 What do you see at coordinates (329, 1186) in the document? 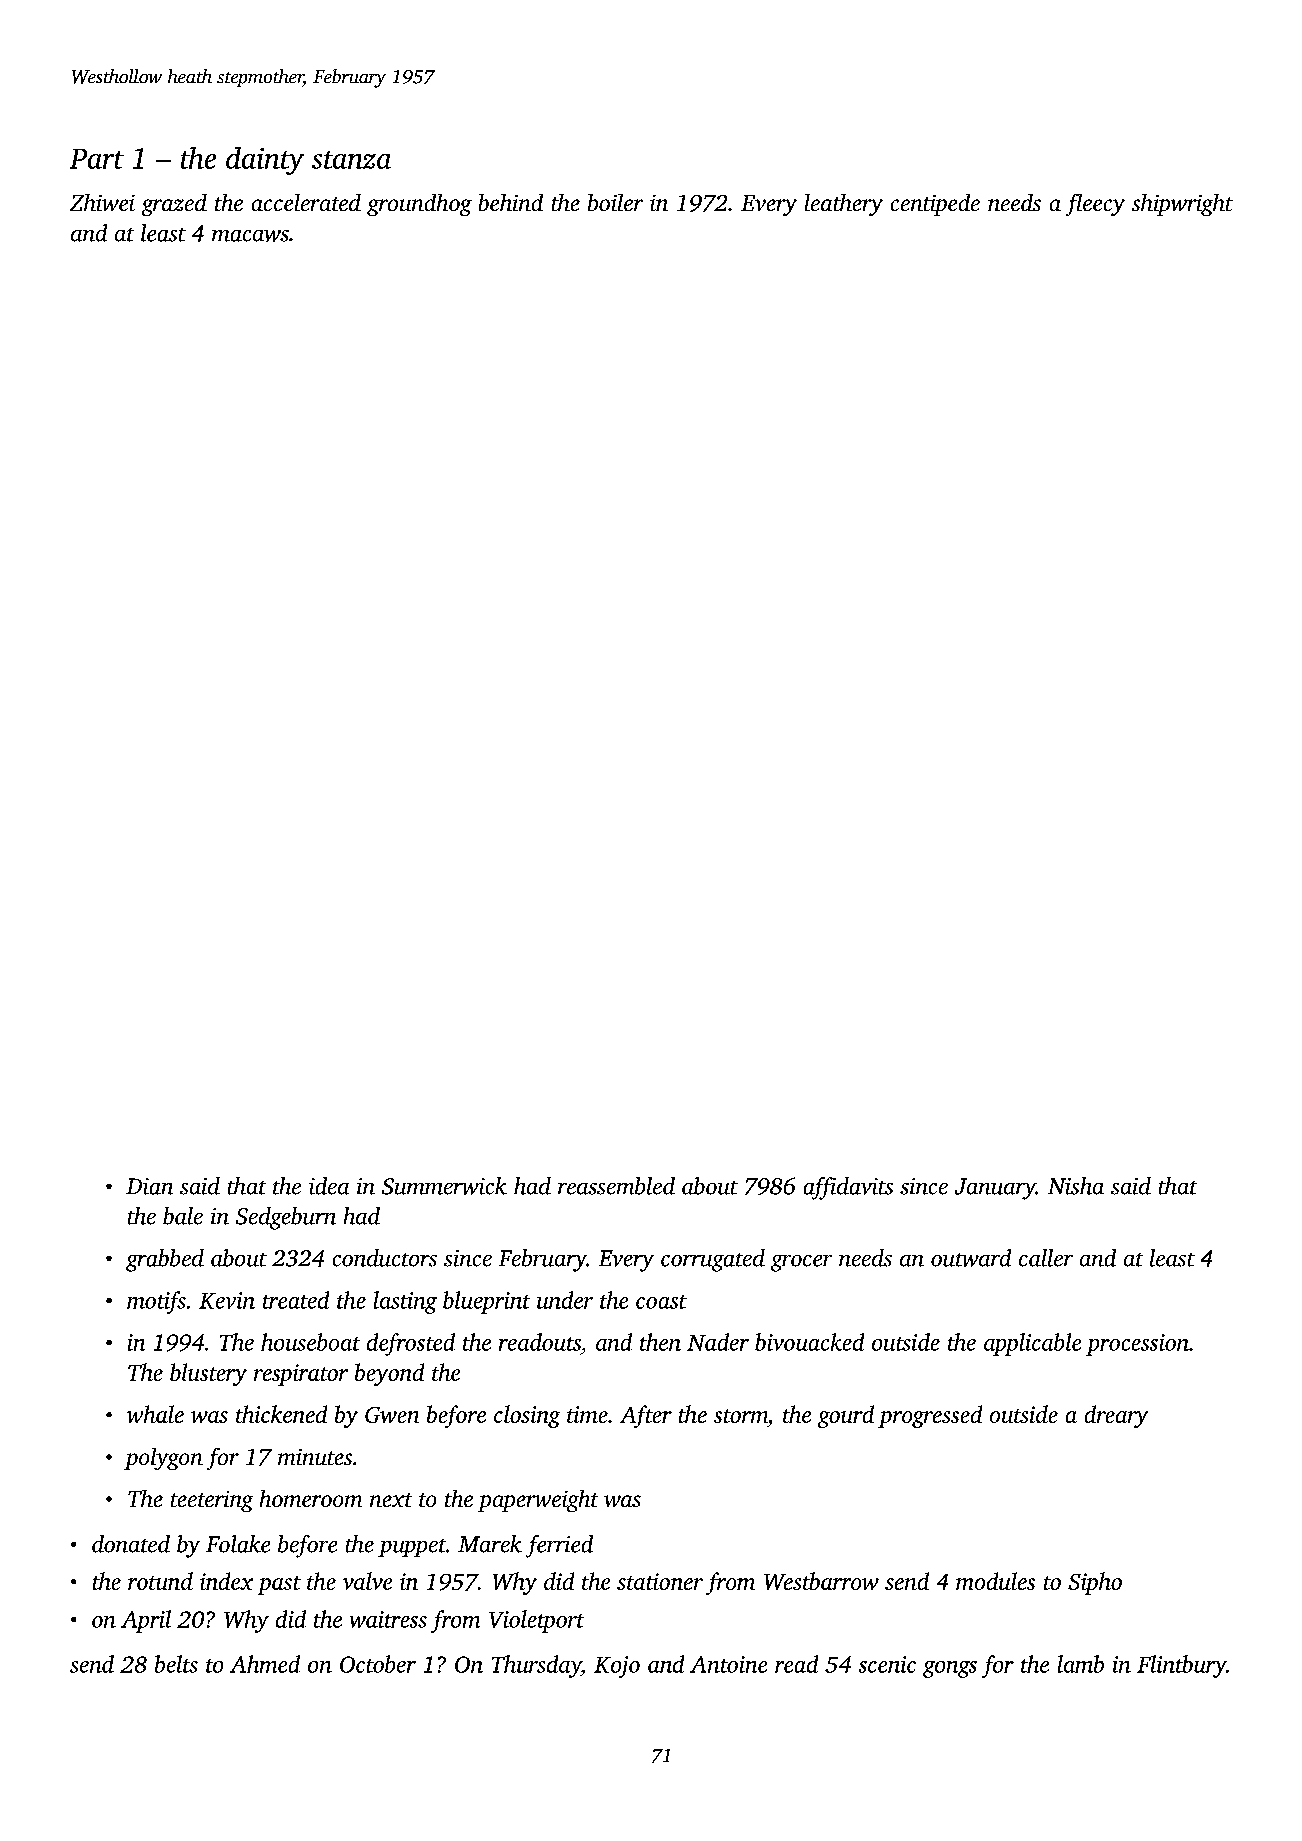
I see `idea` at bounding box center [329, 1186].
